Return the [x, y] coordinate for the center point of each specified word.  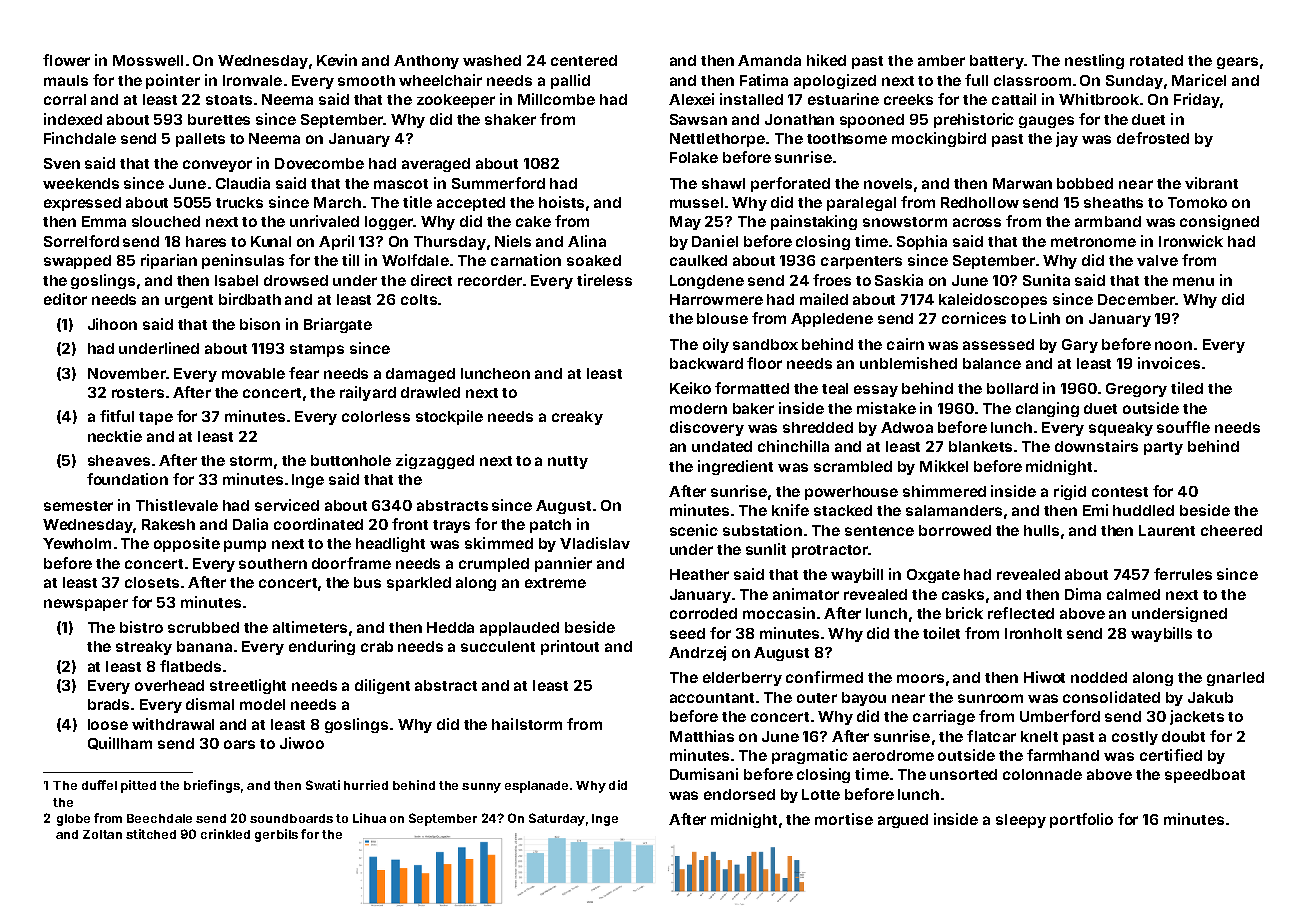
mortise [844, 819]
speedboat [1205, 776]
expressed [82, 204]
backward [706, 363]
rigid [1070, 492]
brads [108, 704]
